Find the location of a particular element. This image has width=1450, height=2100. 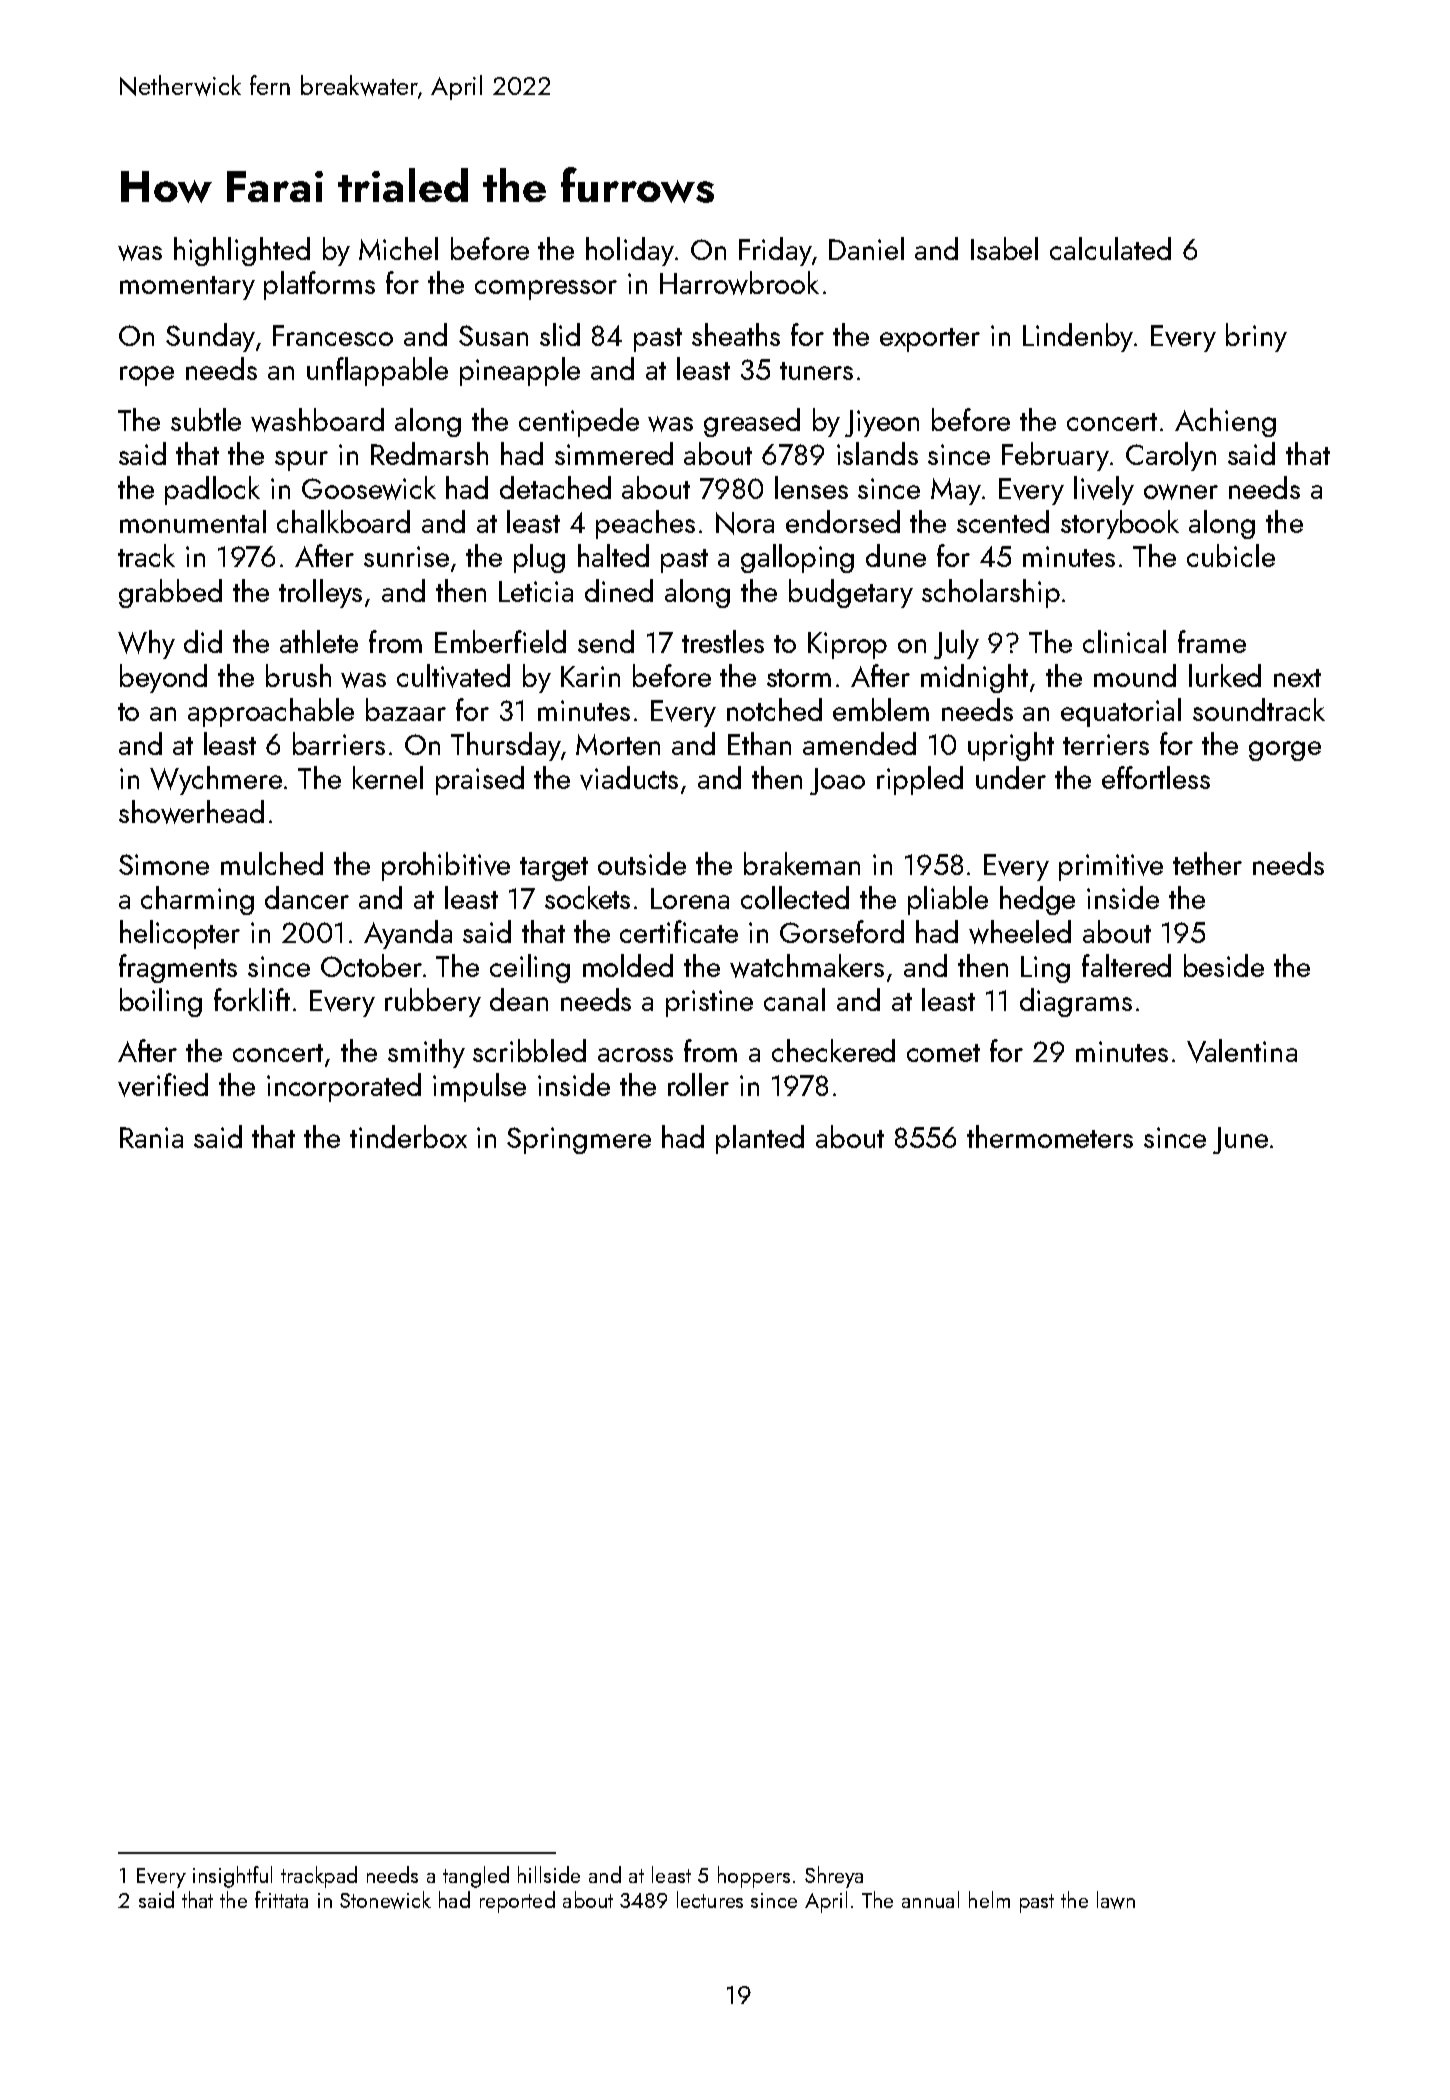

beyond is located at coordinates (163, 678).
